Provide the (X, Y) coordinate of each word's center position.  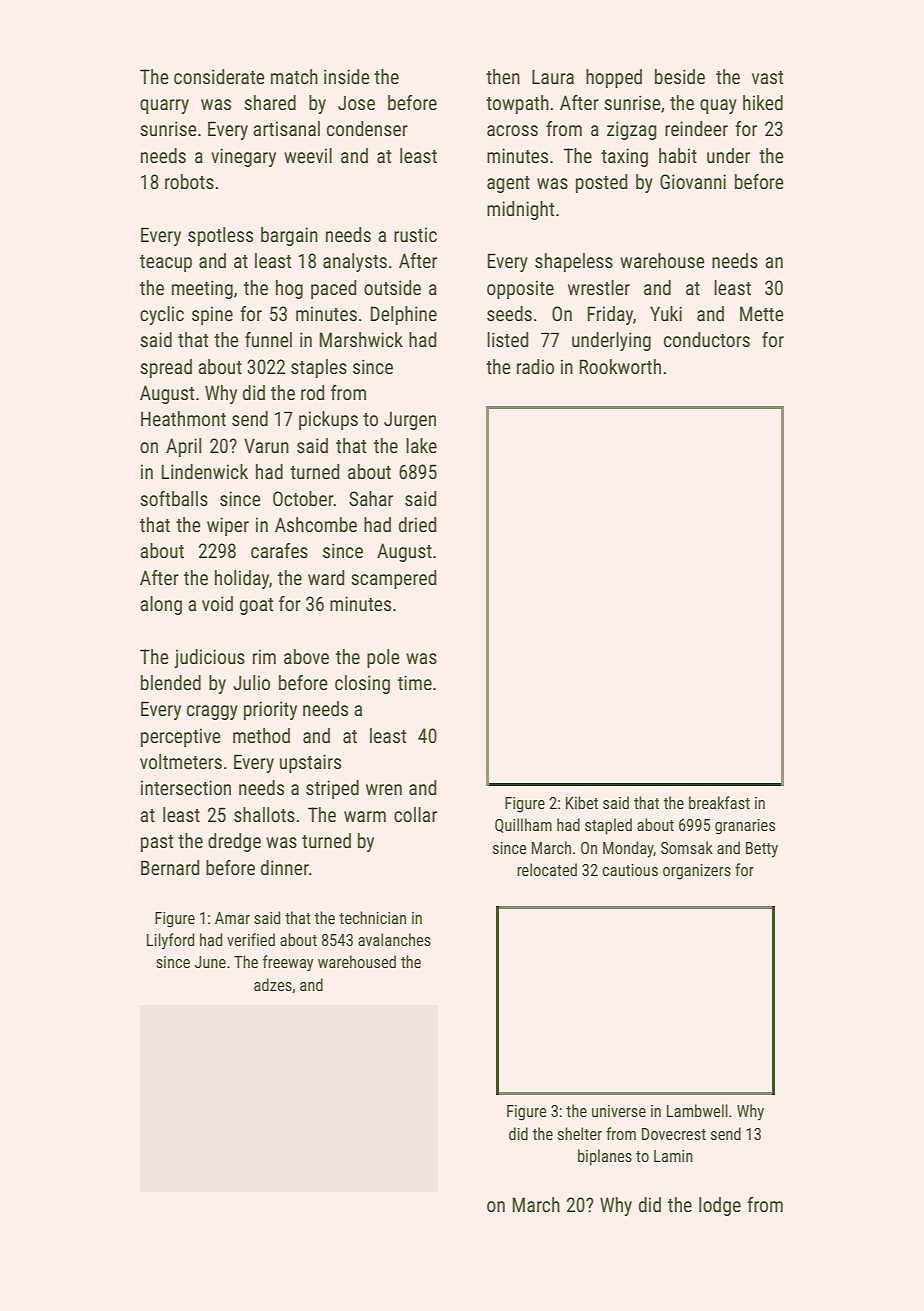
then (503, 76)
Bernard (170, 867)
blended (171, 682)
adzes (273, 984)
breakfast (719, 802)
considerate (219, 76)
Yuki (666, 313)
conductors (707, 339)
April (183, 447)
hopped (614, 78)
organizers (697, 872)
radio (535, 366)
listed (507, 339)
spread (166, 368)
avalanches (394, 939)
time (415, 682)
